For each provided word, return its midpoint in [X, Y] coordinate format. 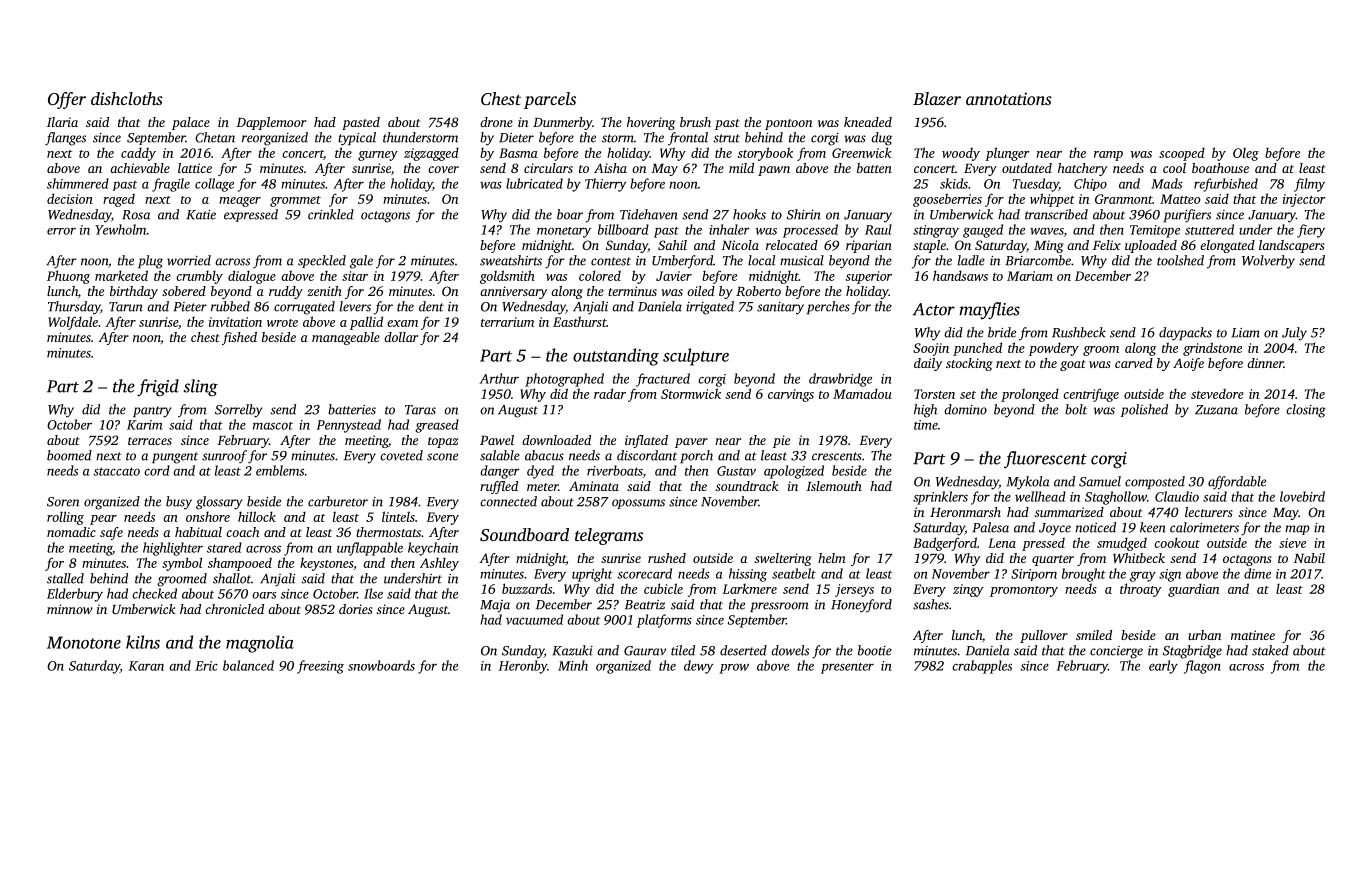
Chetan [215, 137]
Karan [146, 666]
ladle [971, 260]
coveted [401, 455]
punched [977, 349]
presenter [847, 668]
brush [695, 122]
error [61, 231]
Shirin [804, 214]
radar [610, 393]
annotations [1009, 99]
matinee [1253, 635]
